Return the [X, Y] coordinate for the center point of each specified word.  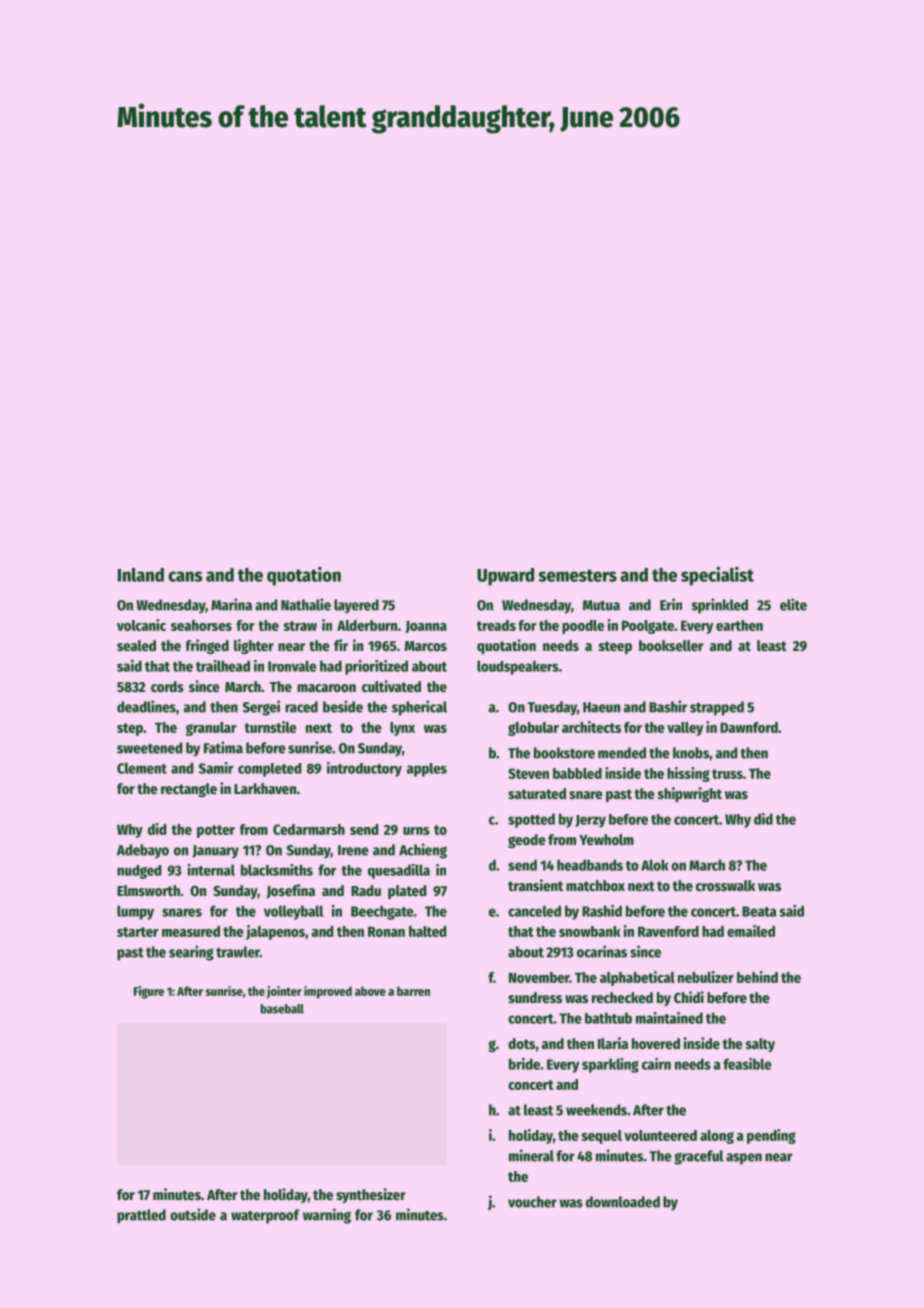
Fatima [223, 747]
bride [524, 1064]
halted [427, 931]
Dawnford [749, 727]
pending [771, 1136]
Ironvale [292, 666]
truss [727, 774]
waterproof [265, 1216]
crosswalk [725, 885]
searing [191, 953]
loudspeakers [518, 667]
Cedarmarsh [309, 829]
